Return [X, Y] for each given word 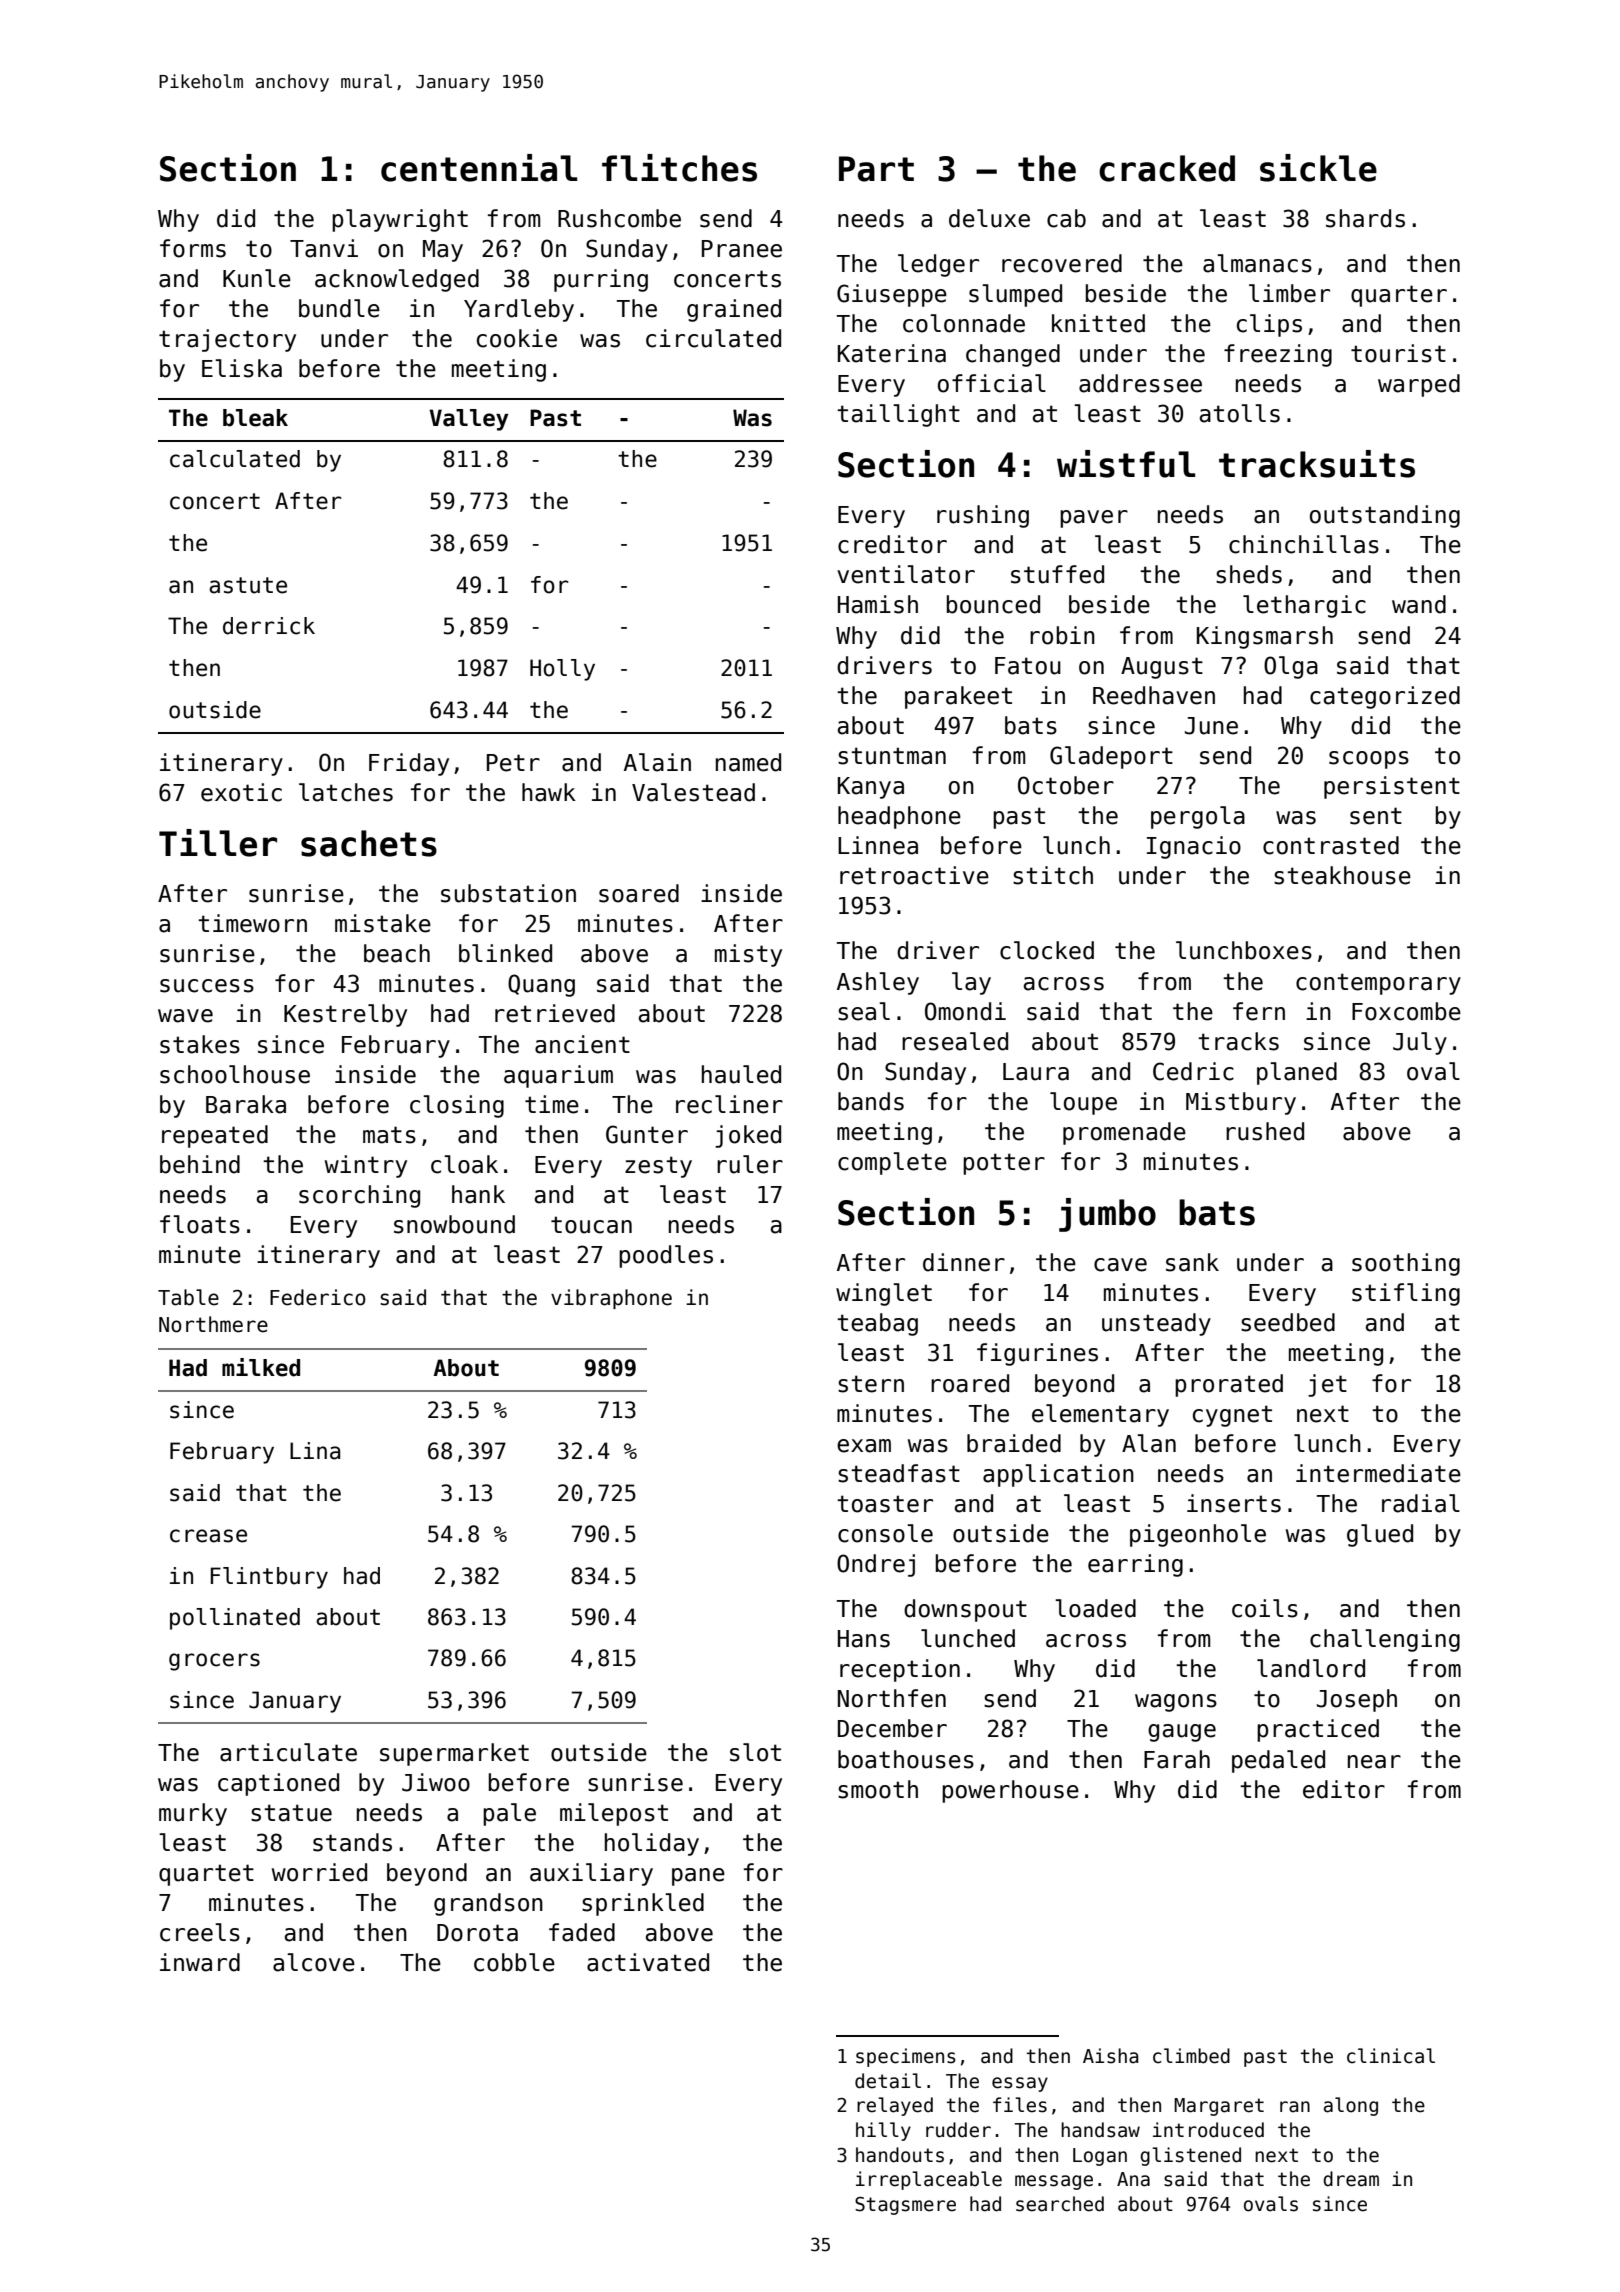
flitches [679, 168]
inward [200, 1962]
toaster [885, 1504]
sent [1376, 816]
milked [261, 1367]
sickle [1318, 168]
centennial [479, 168]
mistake [383, 923]
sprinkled [643, 1904]
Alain [657, 762]
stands [352, 1842]
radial [1421, 1503]
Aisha [1110, 2056]
